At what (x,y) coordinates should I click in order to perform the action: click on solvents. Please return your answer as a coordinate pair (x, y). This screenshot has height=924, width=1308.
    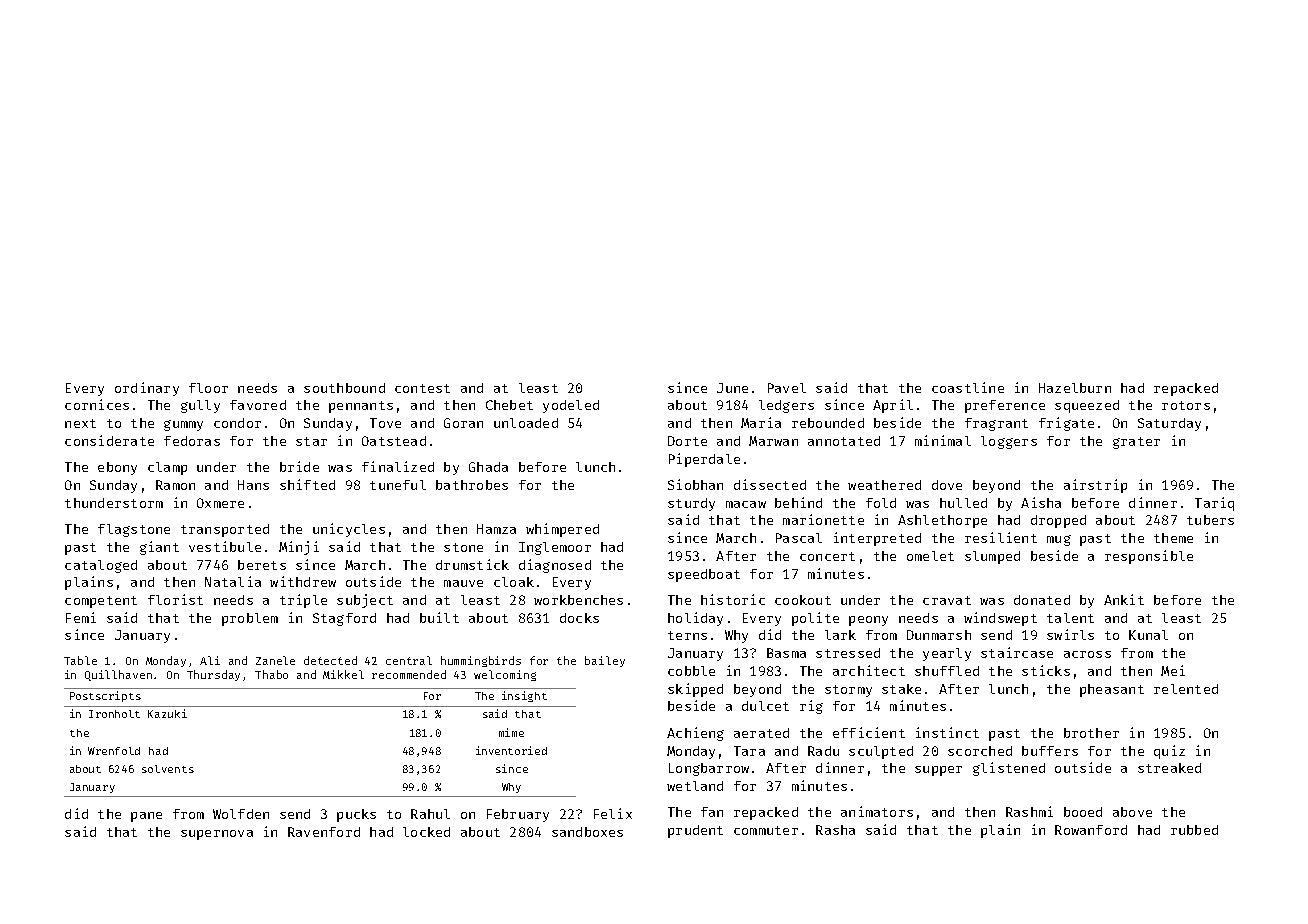
    Looking at the image, I should click on (168, 769).
